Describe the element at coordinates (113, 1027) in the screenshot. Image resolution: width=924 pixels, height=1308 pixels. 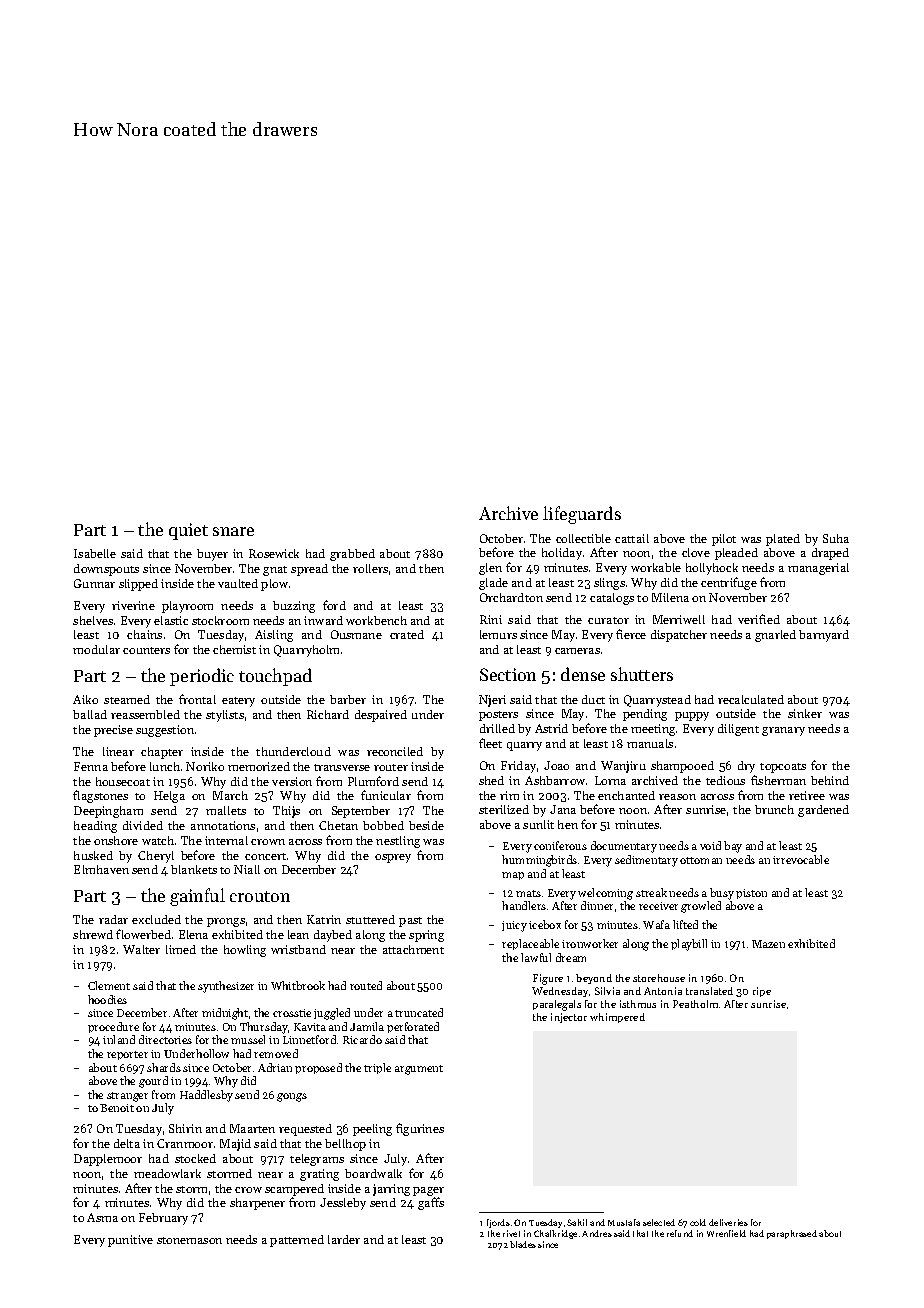
I see `procedure` at that location.
